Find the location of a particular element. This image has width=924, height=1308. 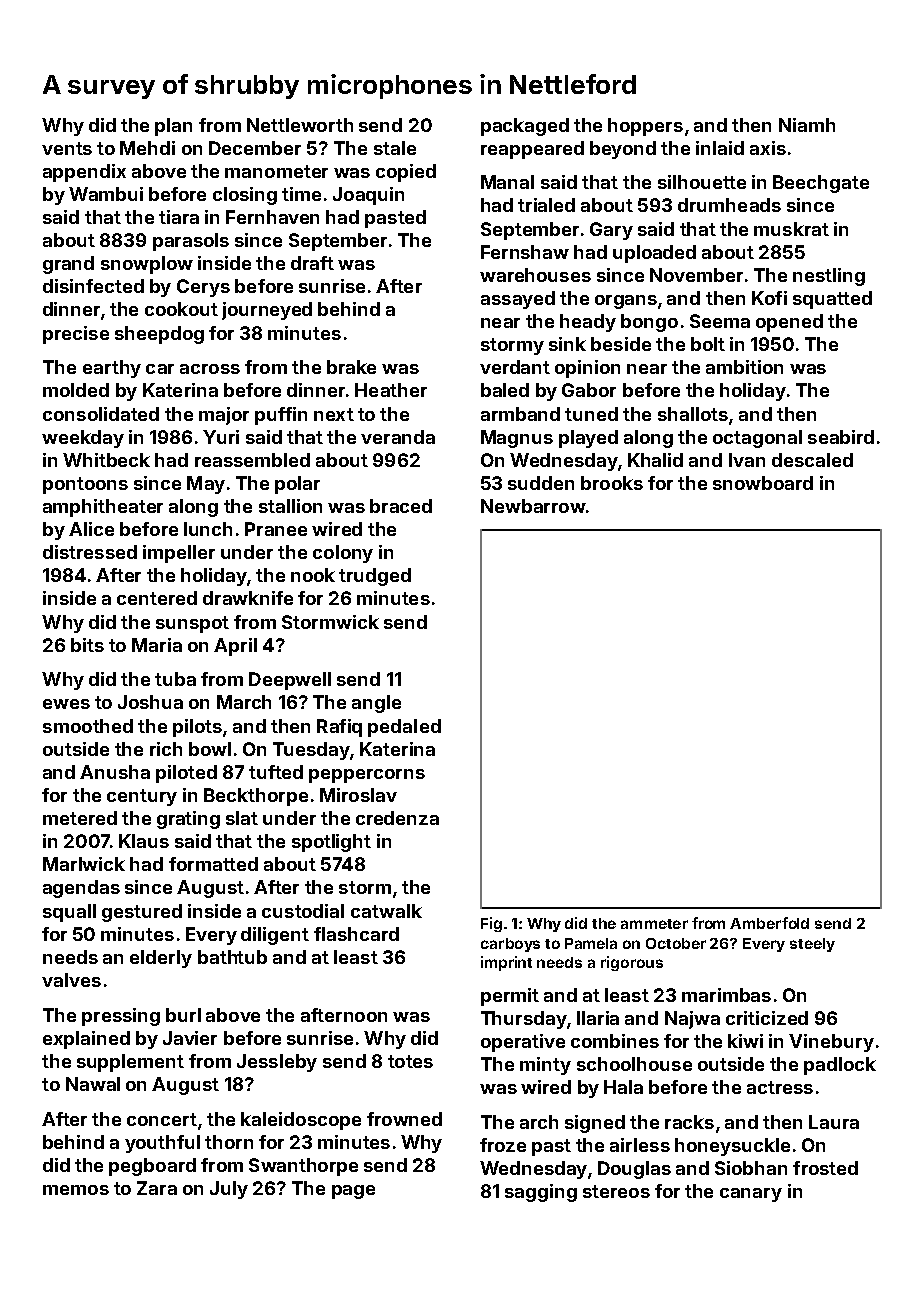

Amberfold is located at coordinates (769, 923).
